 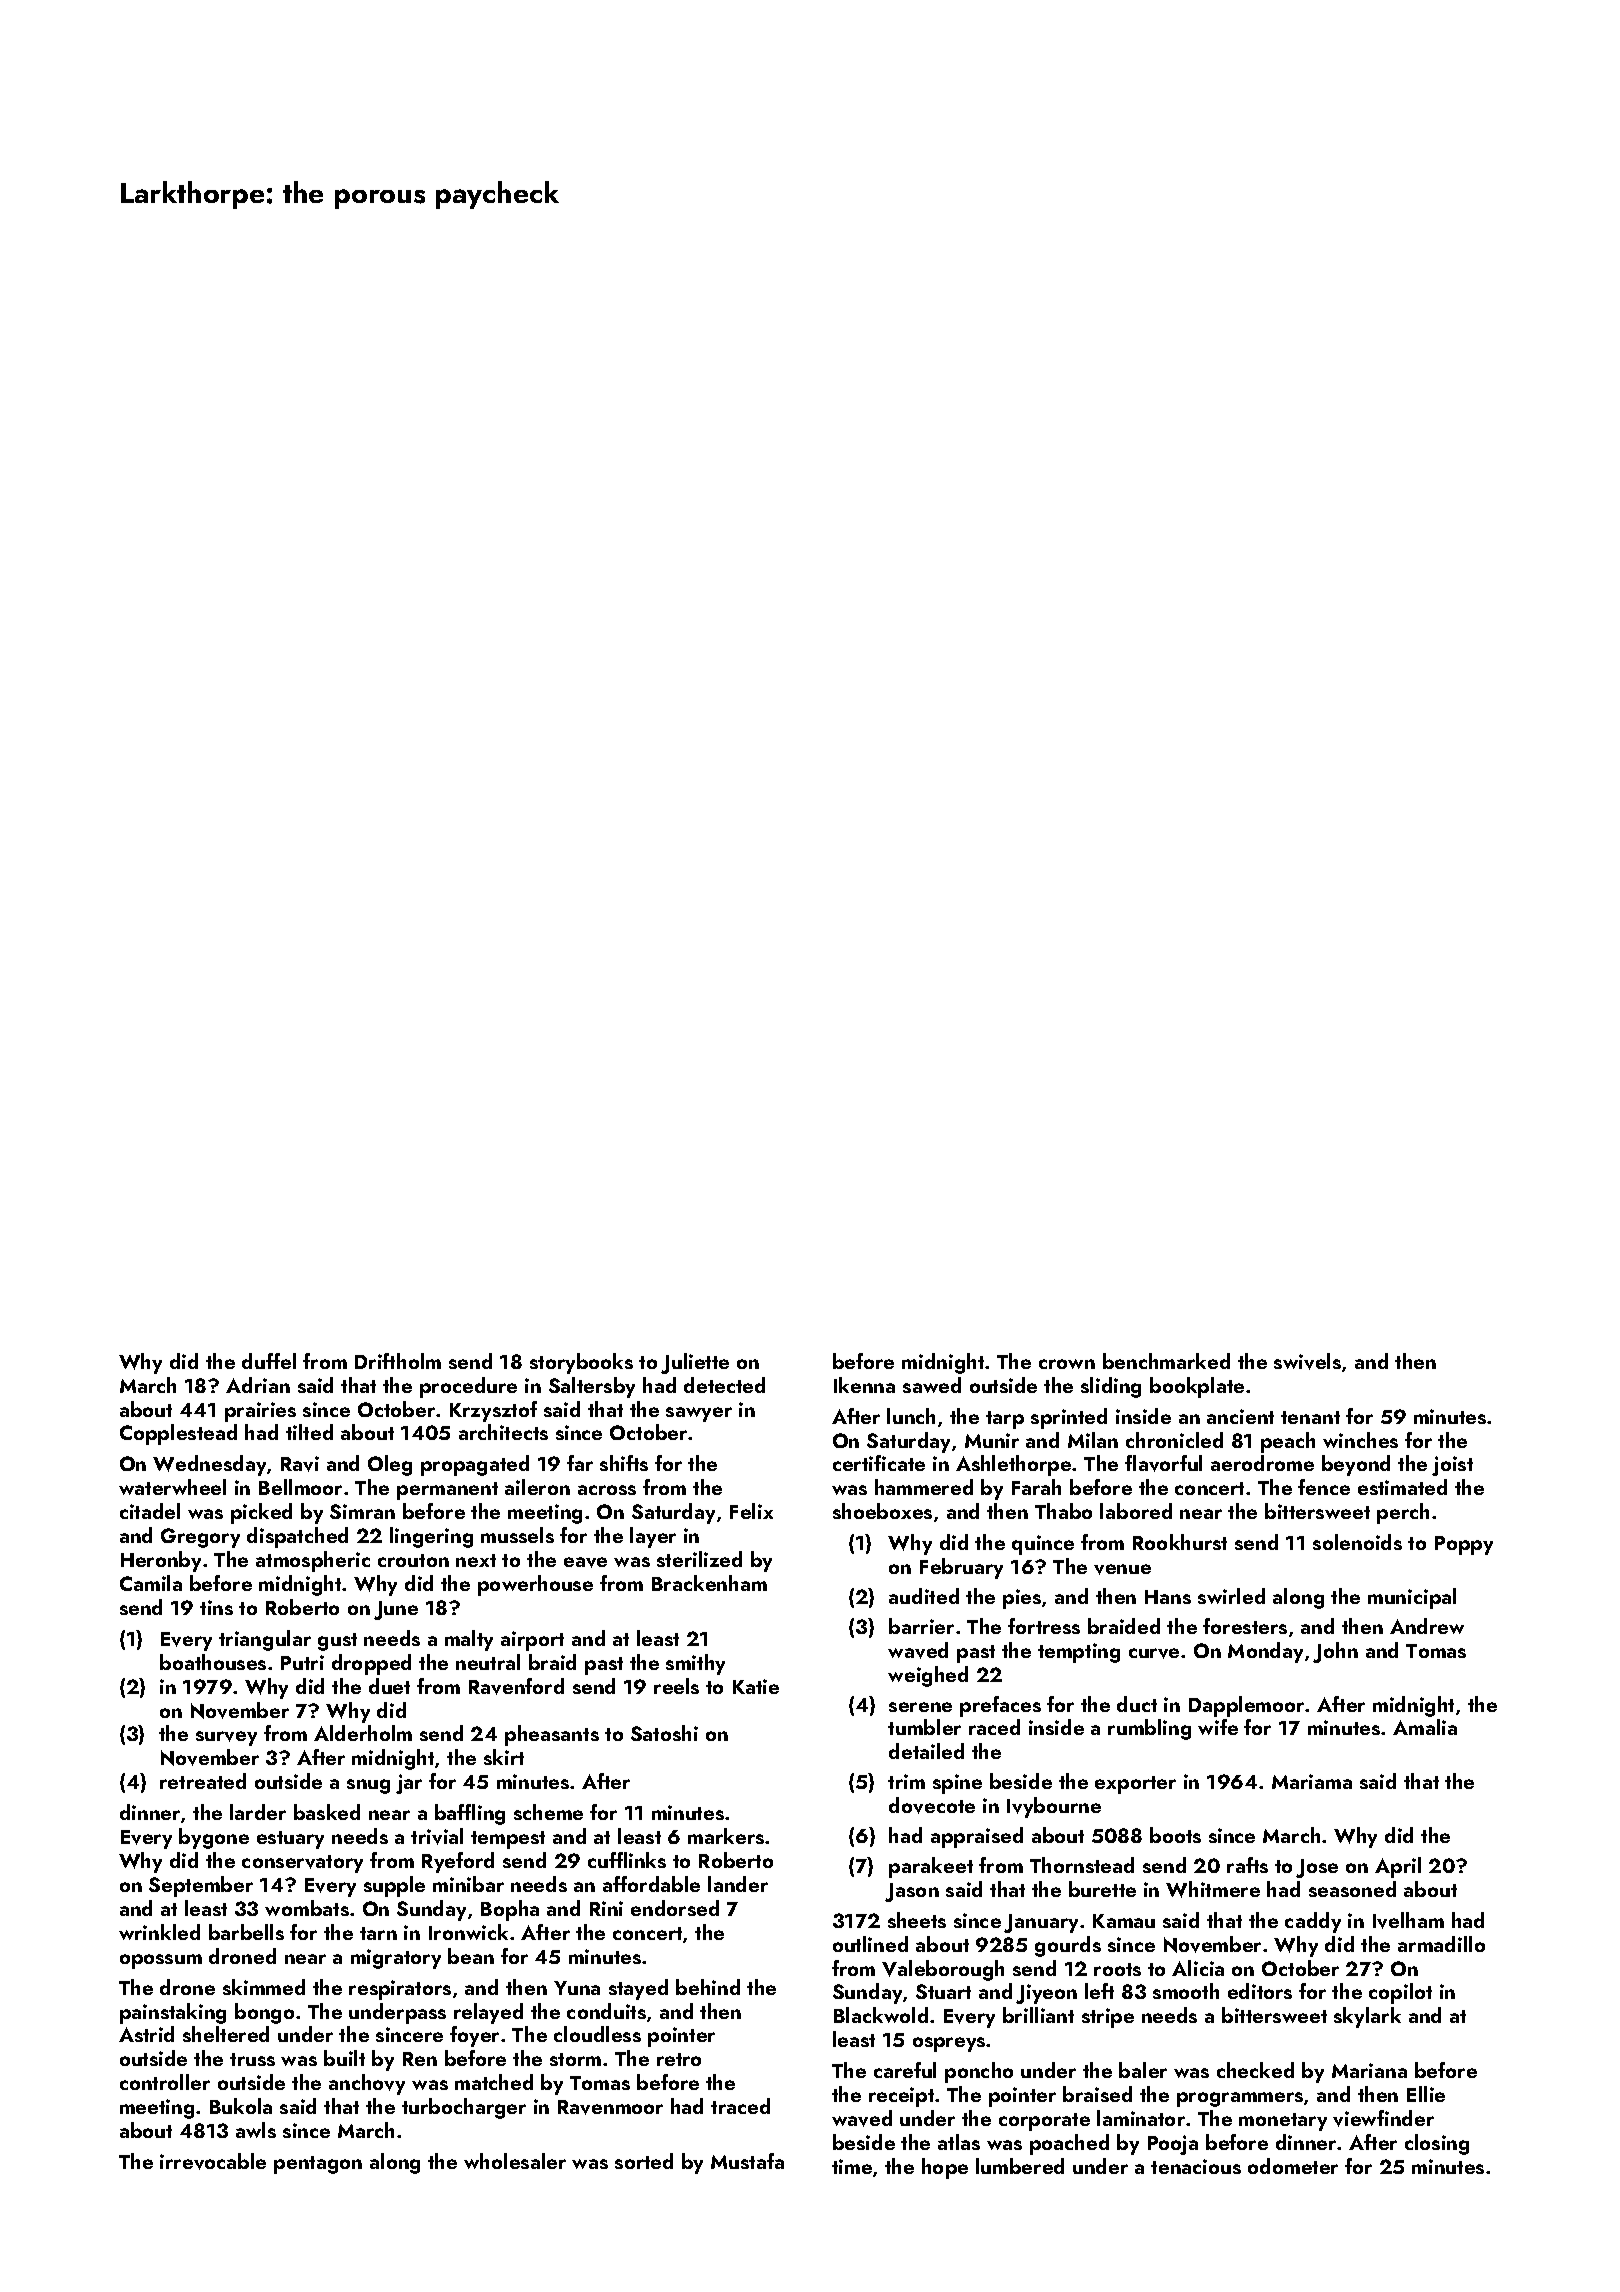 I want to click on audited, so click(x=924, y=1596).
